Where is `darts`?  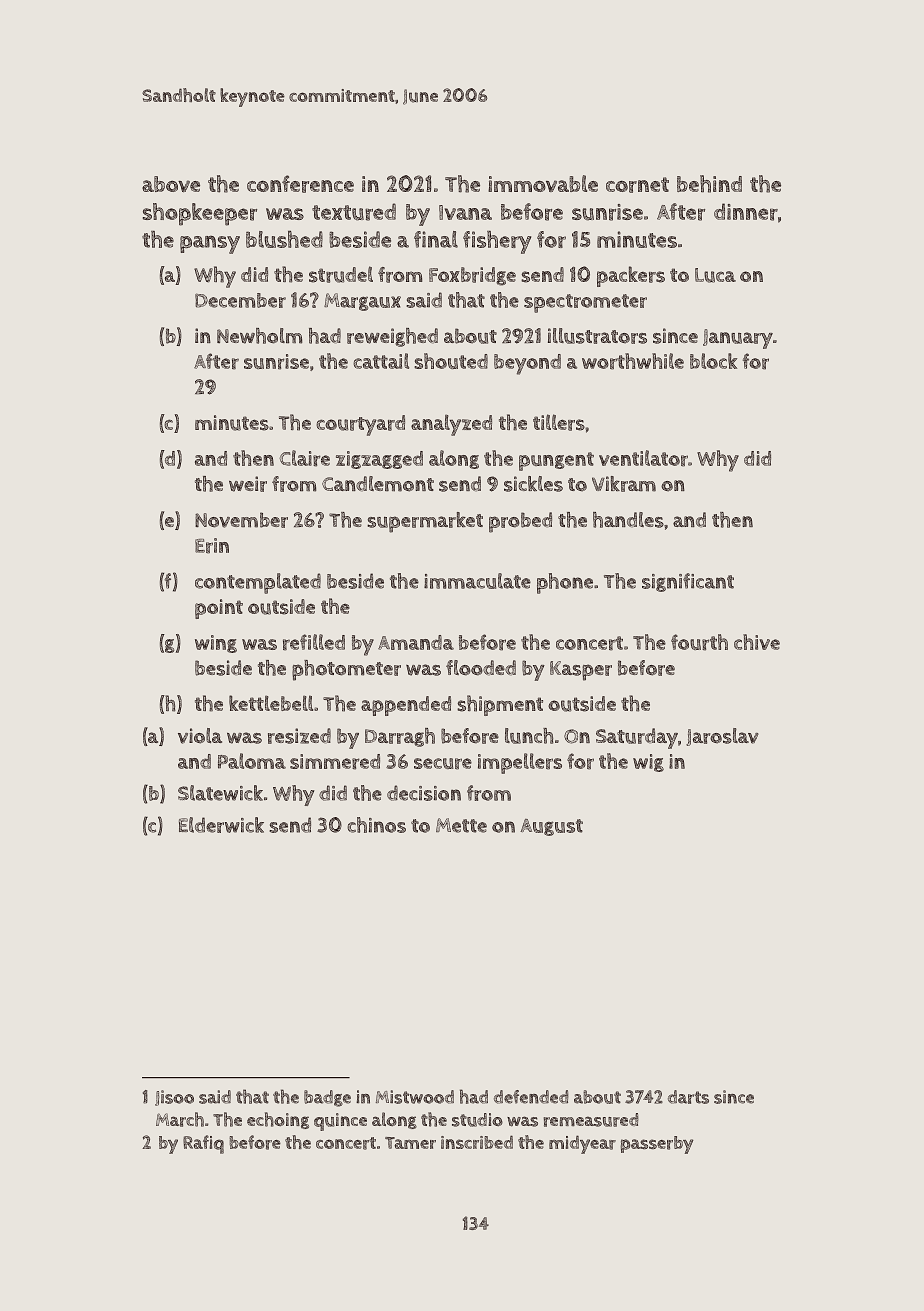 darts is located at coordinates (688, 1097).
